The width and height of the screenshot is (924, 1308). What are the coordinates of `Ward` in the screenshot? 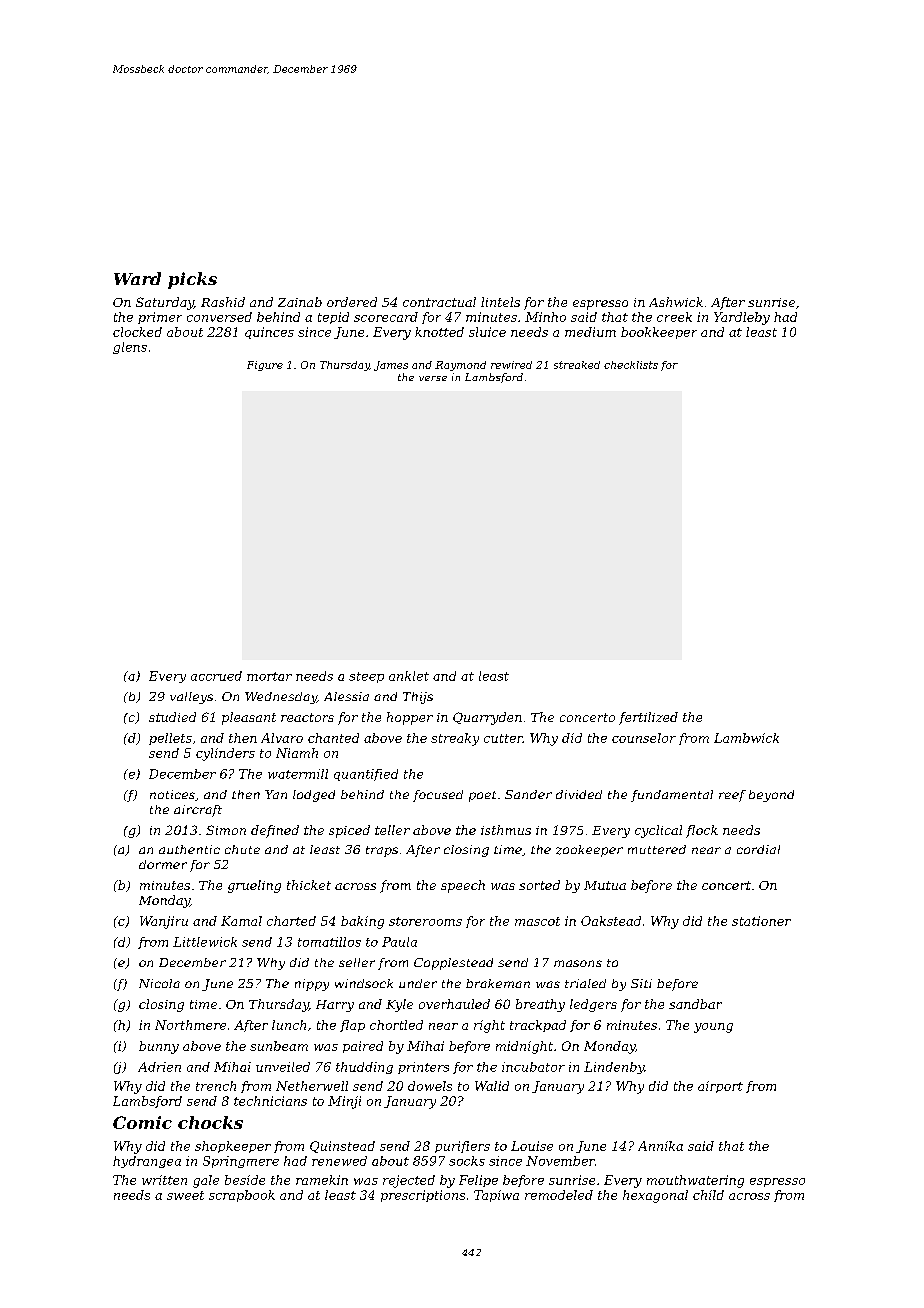 It's located at (137, 278).
